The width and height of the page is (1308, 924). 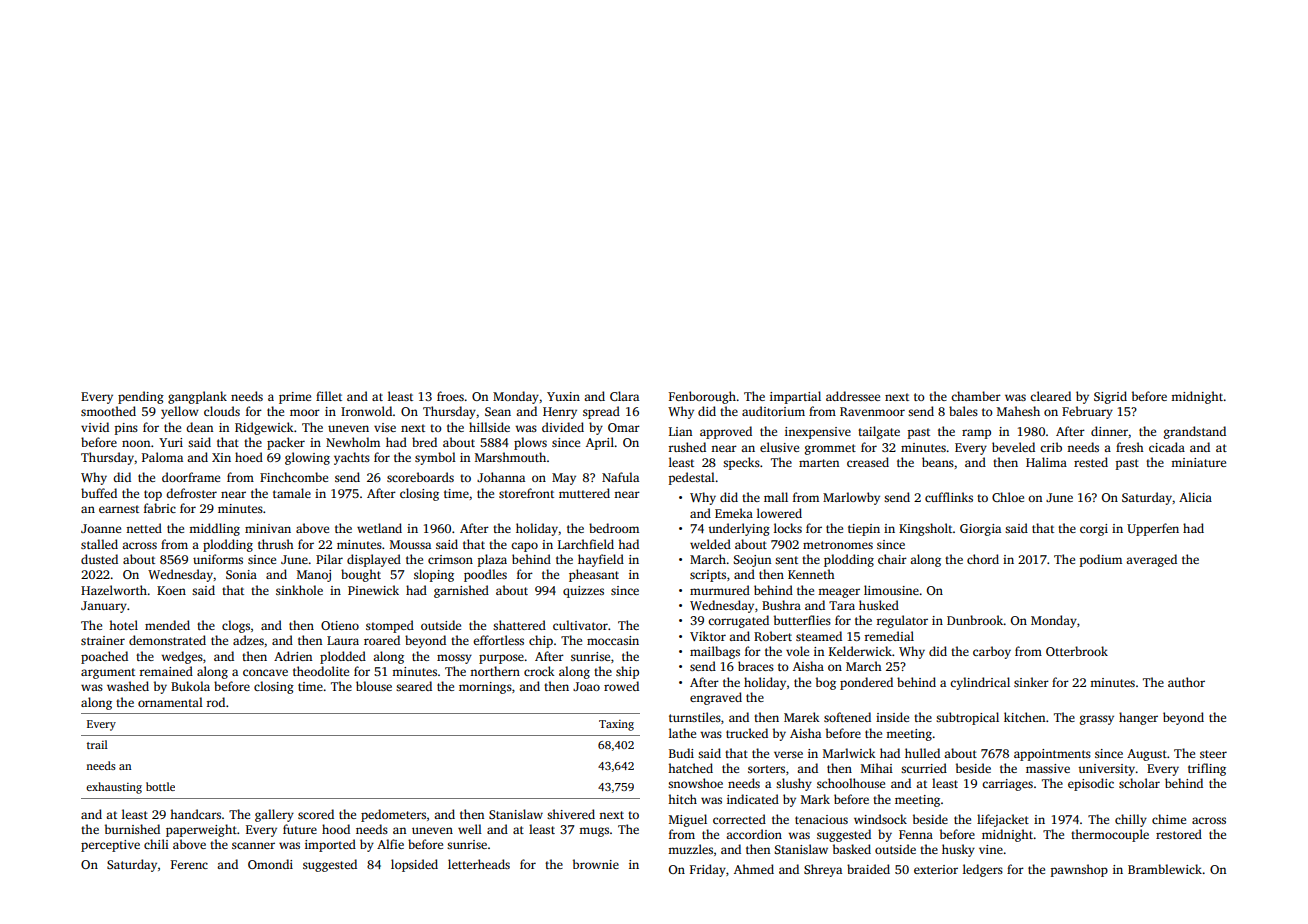 What do you see at coordinates (839, 593) in the page?
I see `meager` at bounding box center [839, 593].
